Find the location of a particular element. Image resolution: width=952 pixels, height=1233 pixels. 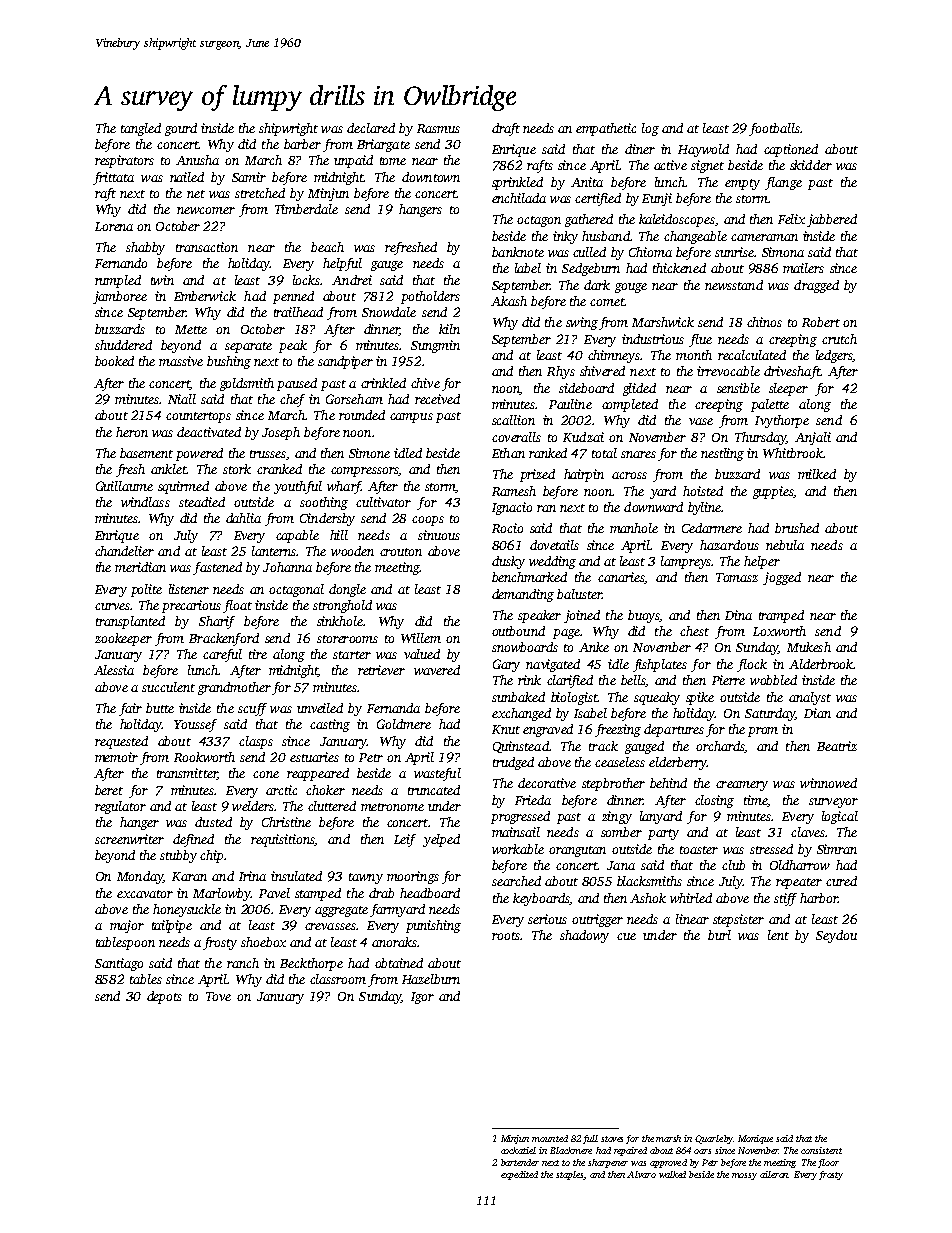

booked is located at coordinates (114, 361).
